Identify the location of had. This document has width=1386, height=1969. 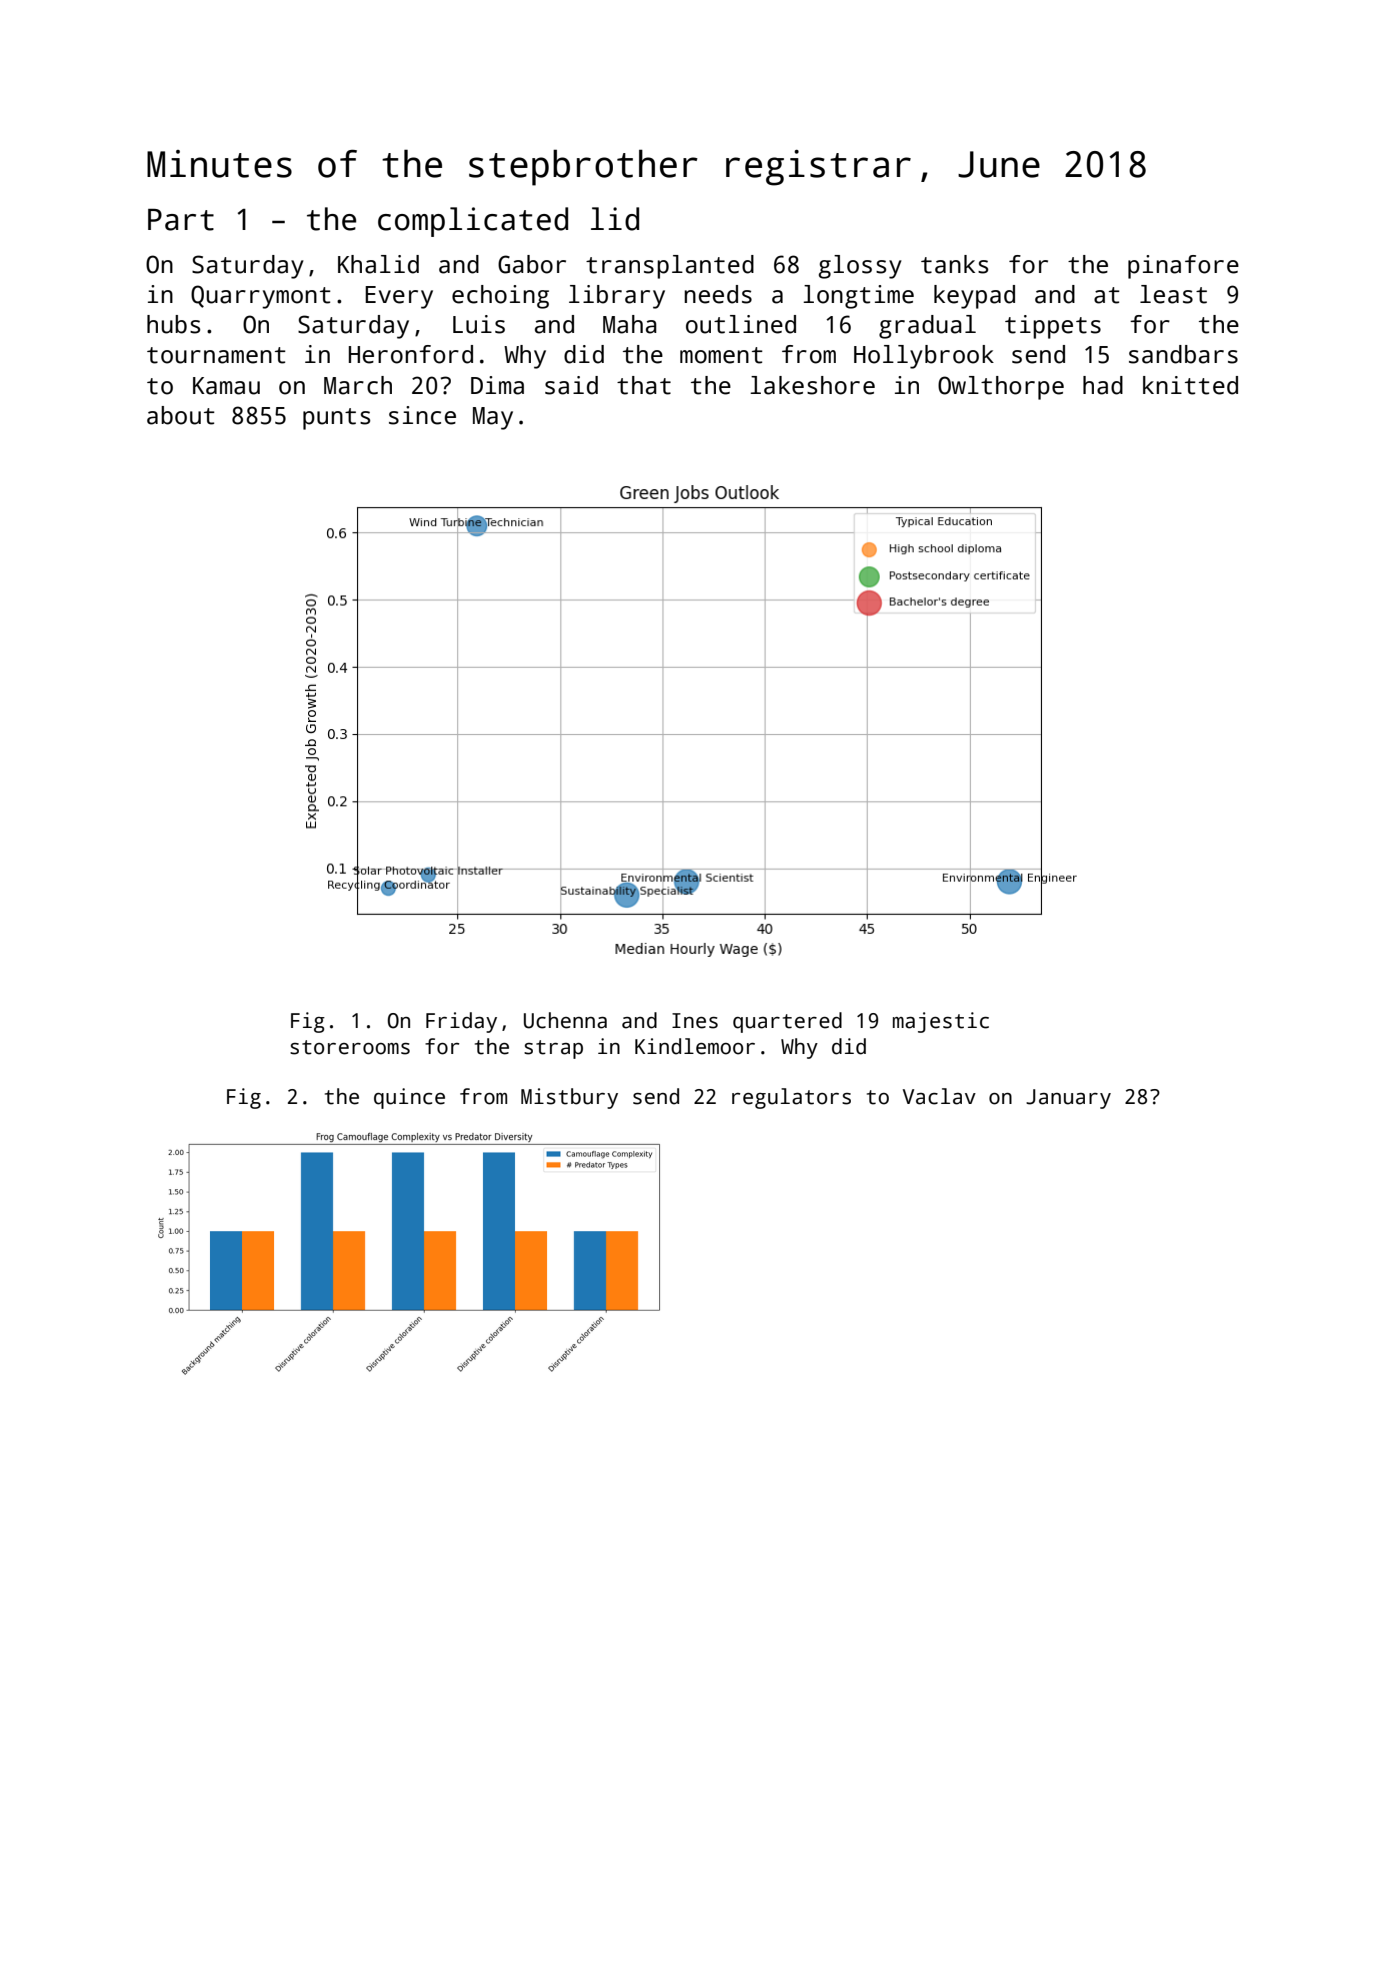
(1103, 385).
